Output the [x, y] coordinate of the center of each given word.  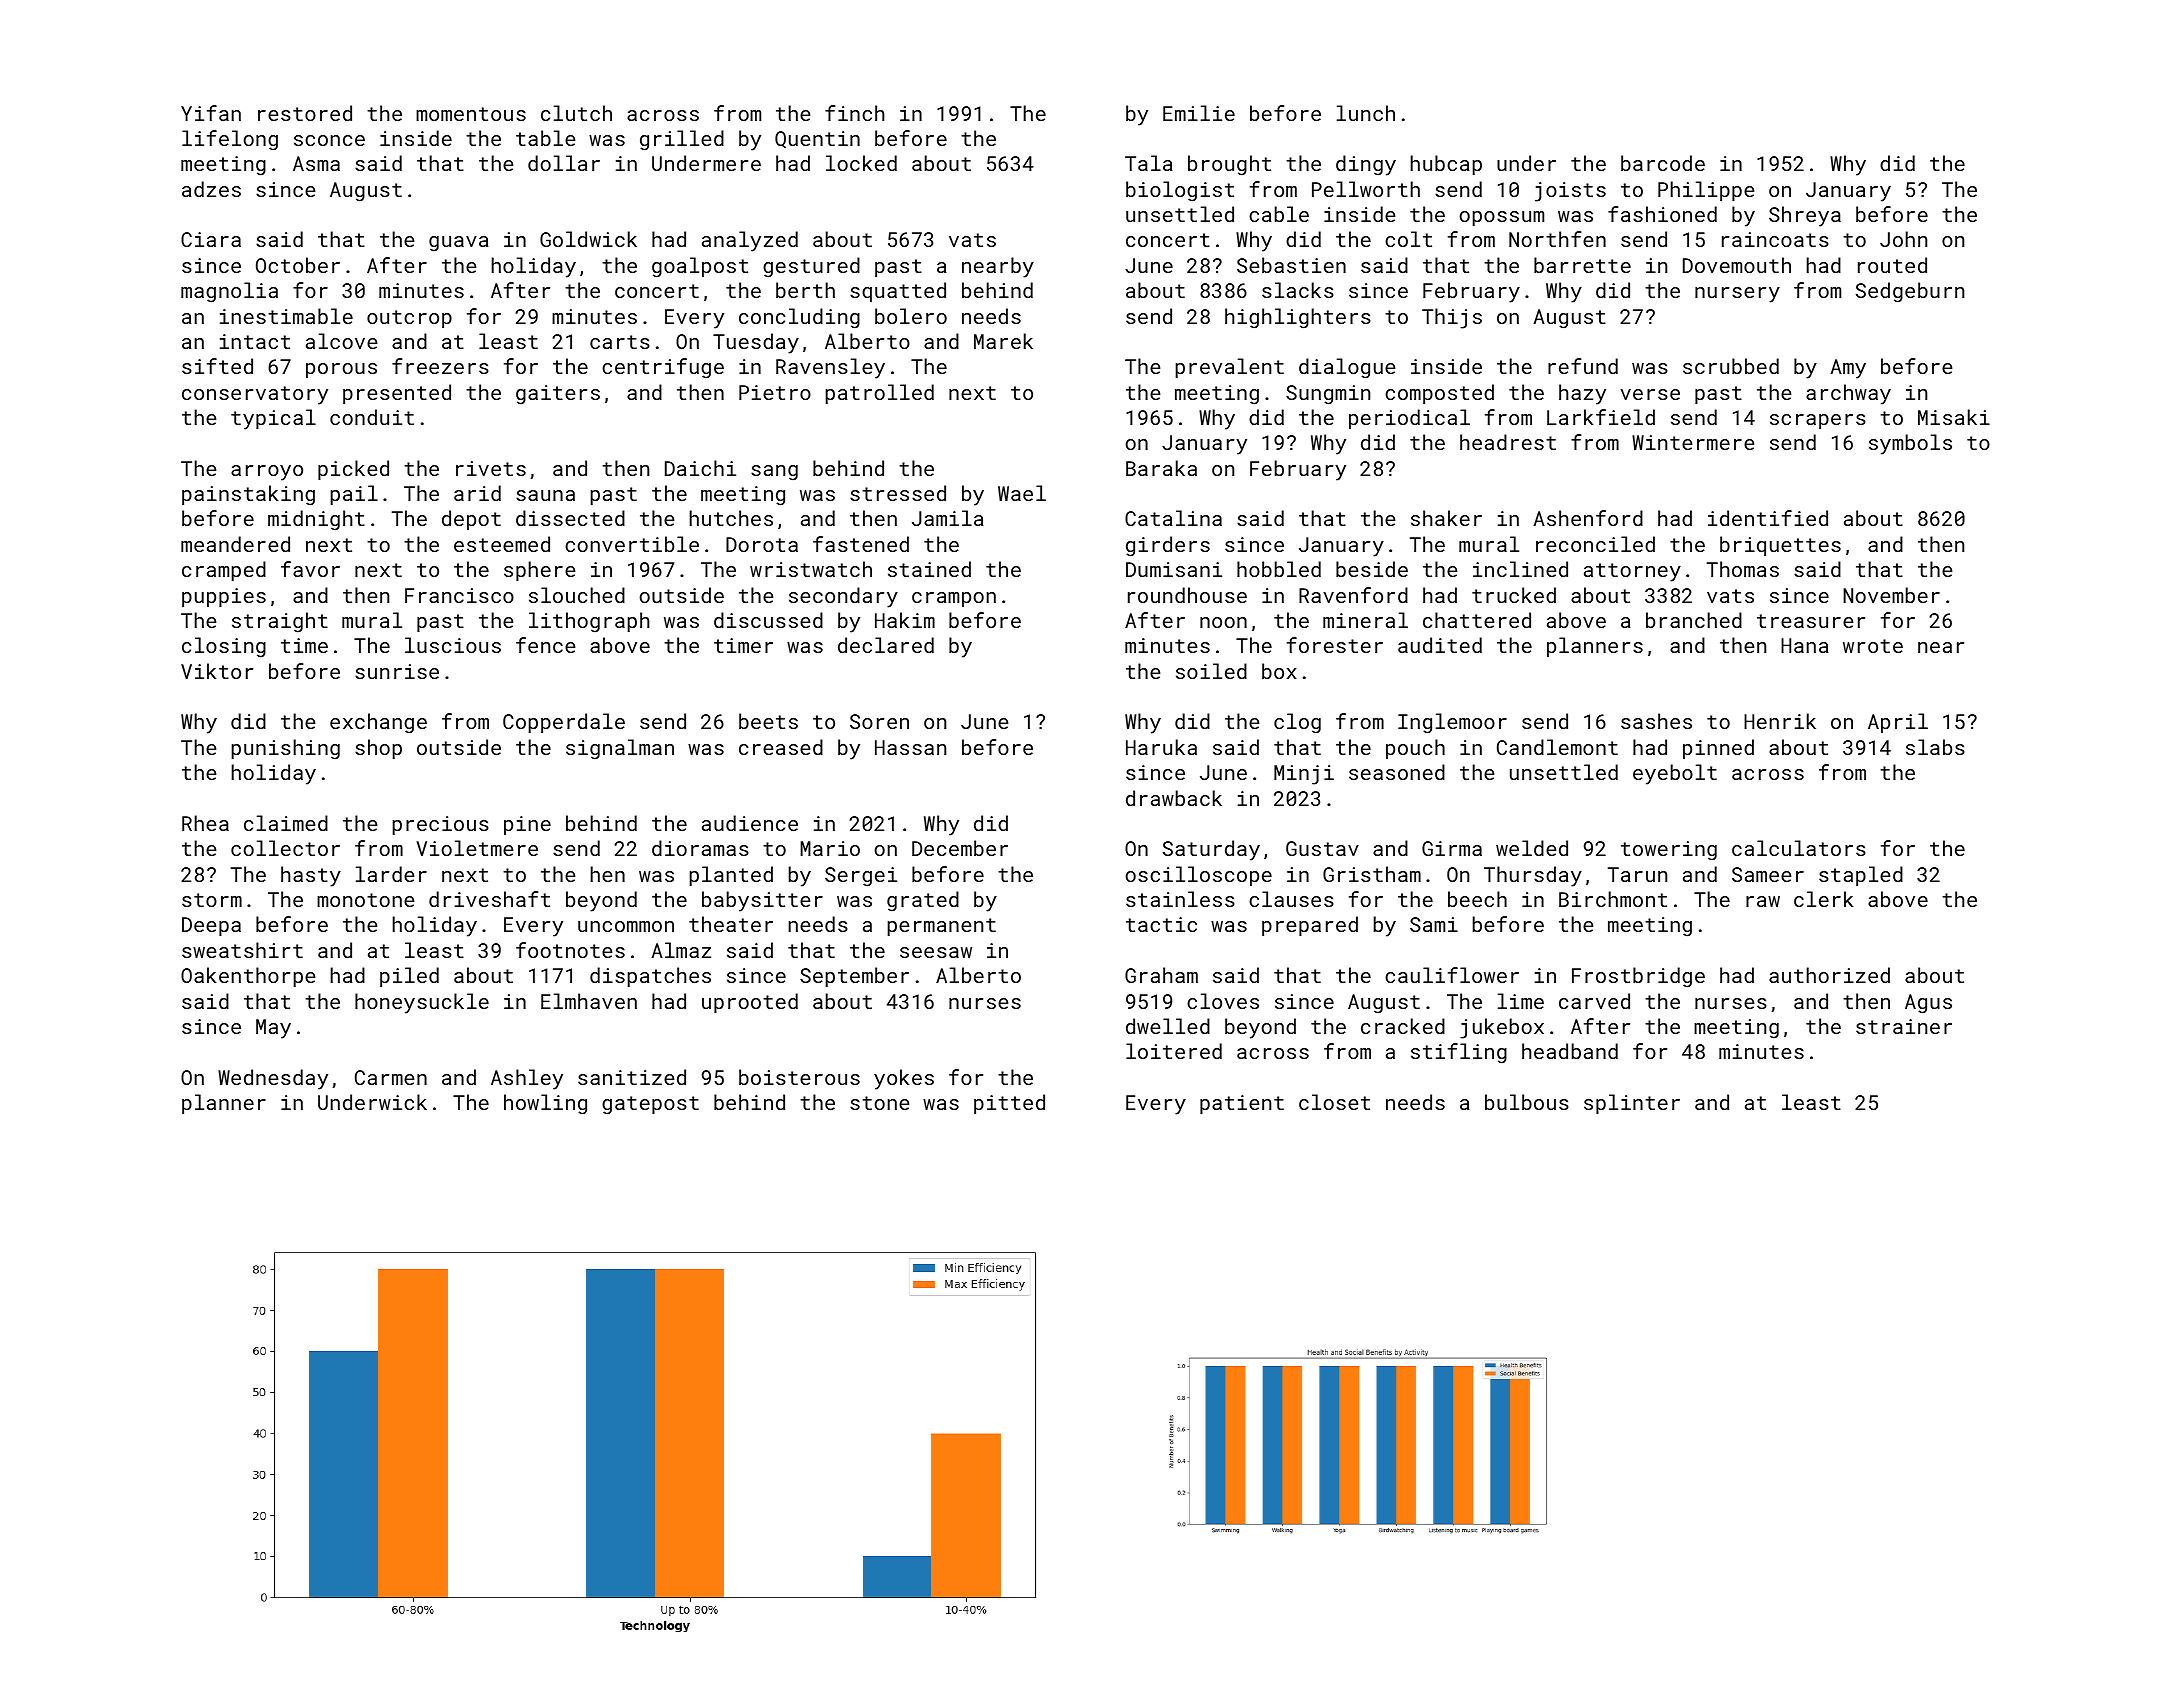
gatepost [650, 1105]
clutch [576, 113]
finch [854, 113]
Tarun [1637, 874]
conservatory [255, 395]
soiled [1211, 671]
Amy [1848, 369]
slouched [577, 595]
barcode [1663, 163]
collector [285, 848]
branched [1694, 620]
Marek [1003, 341]
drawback [1174, 798]
